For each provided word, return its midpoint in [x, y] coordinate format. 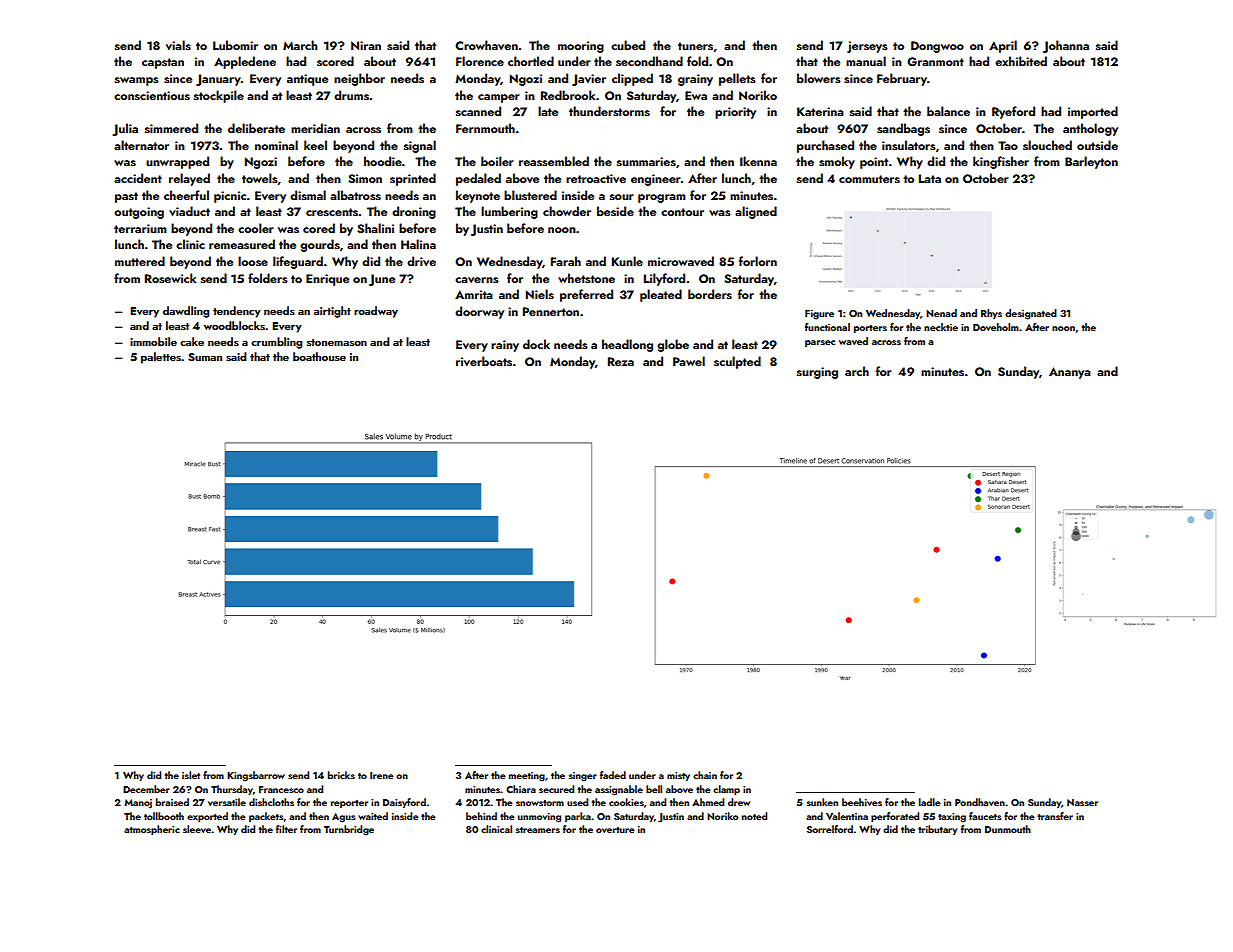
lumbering [509, 212]
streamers [537, 830]
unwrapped [177, 162]
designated [1031, 314]
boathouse [319, 356]
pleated [661, 295]
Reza [621, 361]
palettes [161, 358]
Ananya [1070, 373]
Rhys [991, 314]
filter [286, 829]
